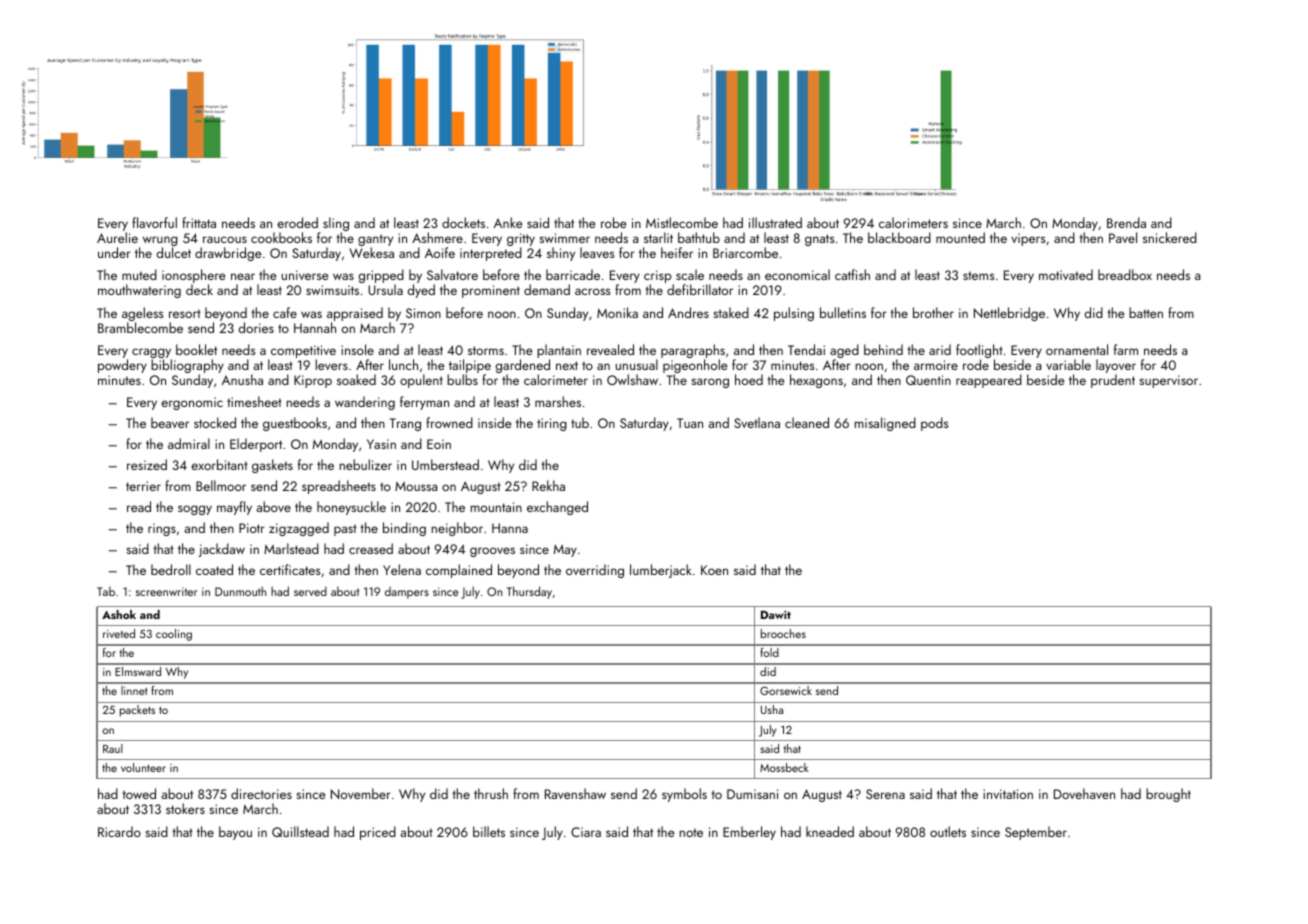 The width and height of the document is (1308, 924). I want to click on Dawit, so click(776, 614).
